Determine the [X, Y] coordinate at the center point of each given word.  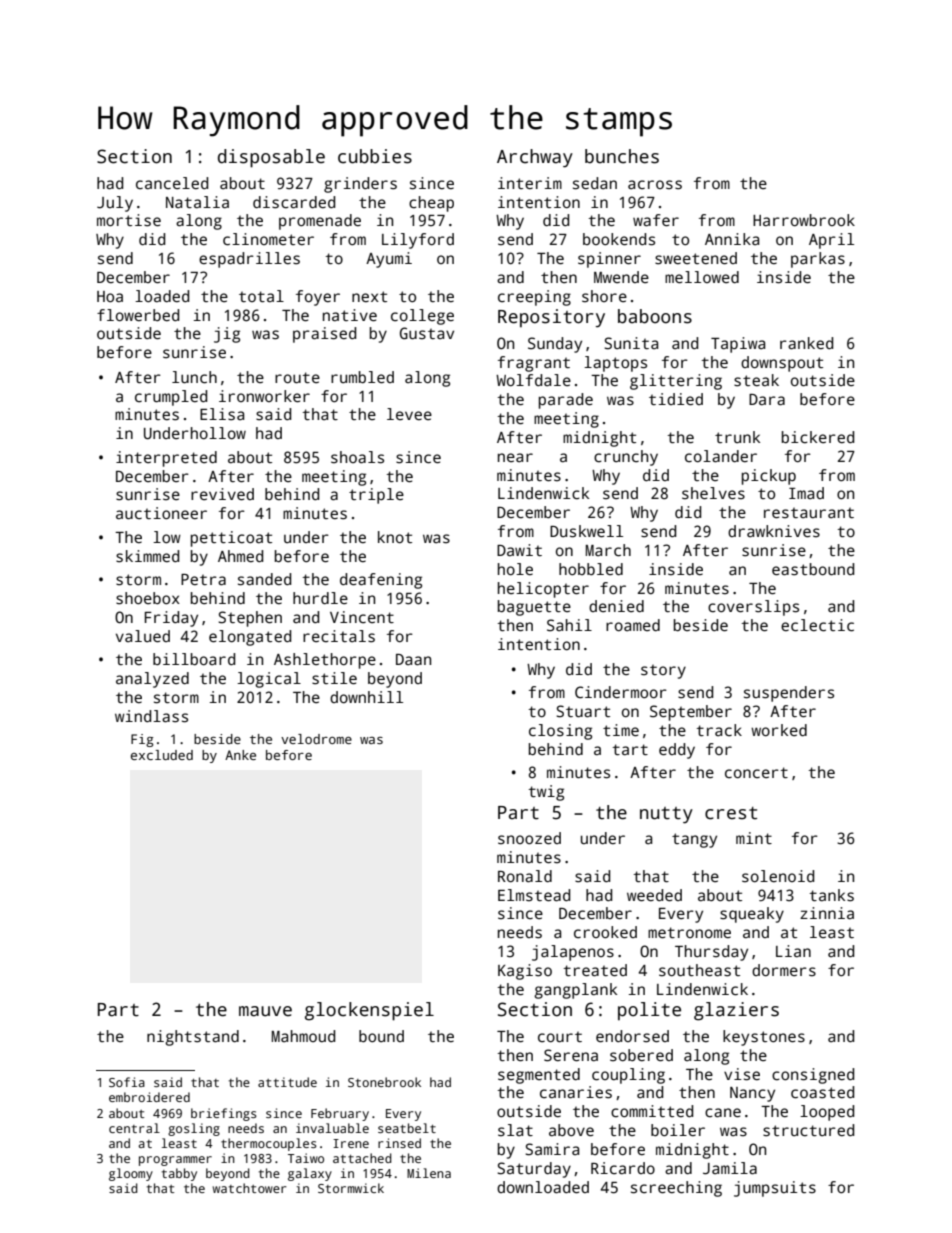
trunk [737, 437]
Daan [413, 660]
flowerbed [138, 315]
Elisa [222, 414]
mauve [265, 1011]
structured [808, 1130]
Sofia [127, 1082]
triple [376, 496]
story [663, 671]
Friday [171, 619]
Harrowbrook [804, 220]
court [560, 1037]
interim [530, 183]
